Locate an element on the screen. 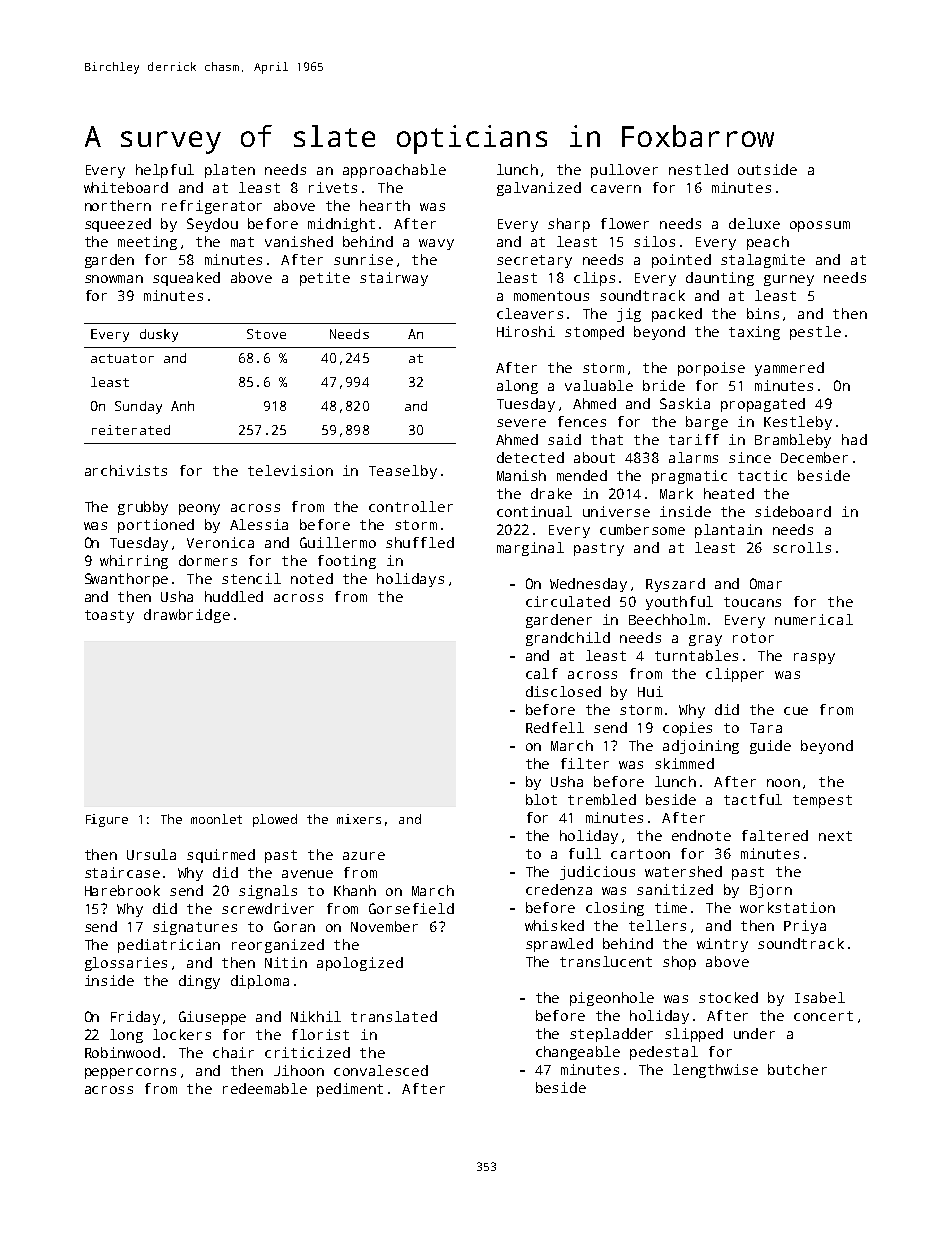 The height and width of the screenshot is (1233, 952). Seydou is located at coordinates (212, 225).
